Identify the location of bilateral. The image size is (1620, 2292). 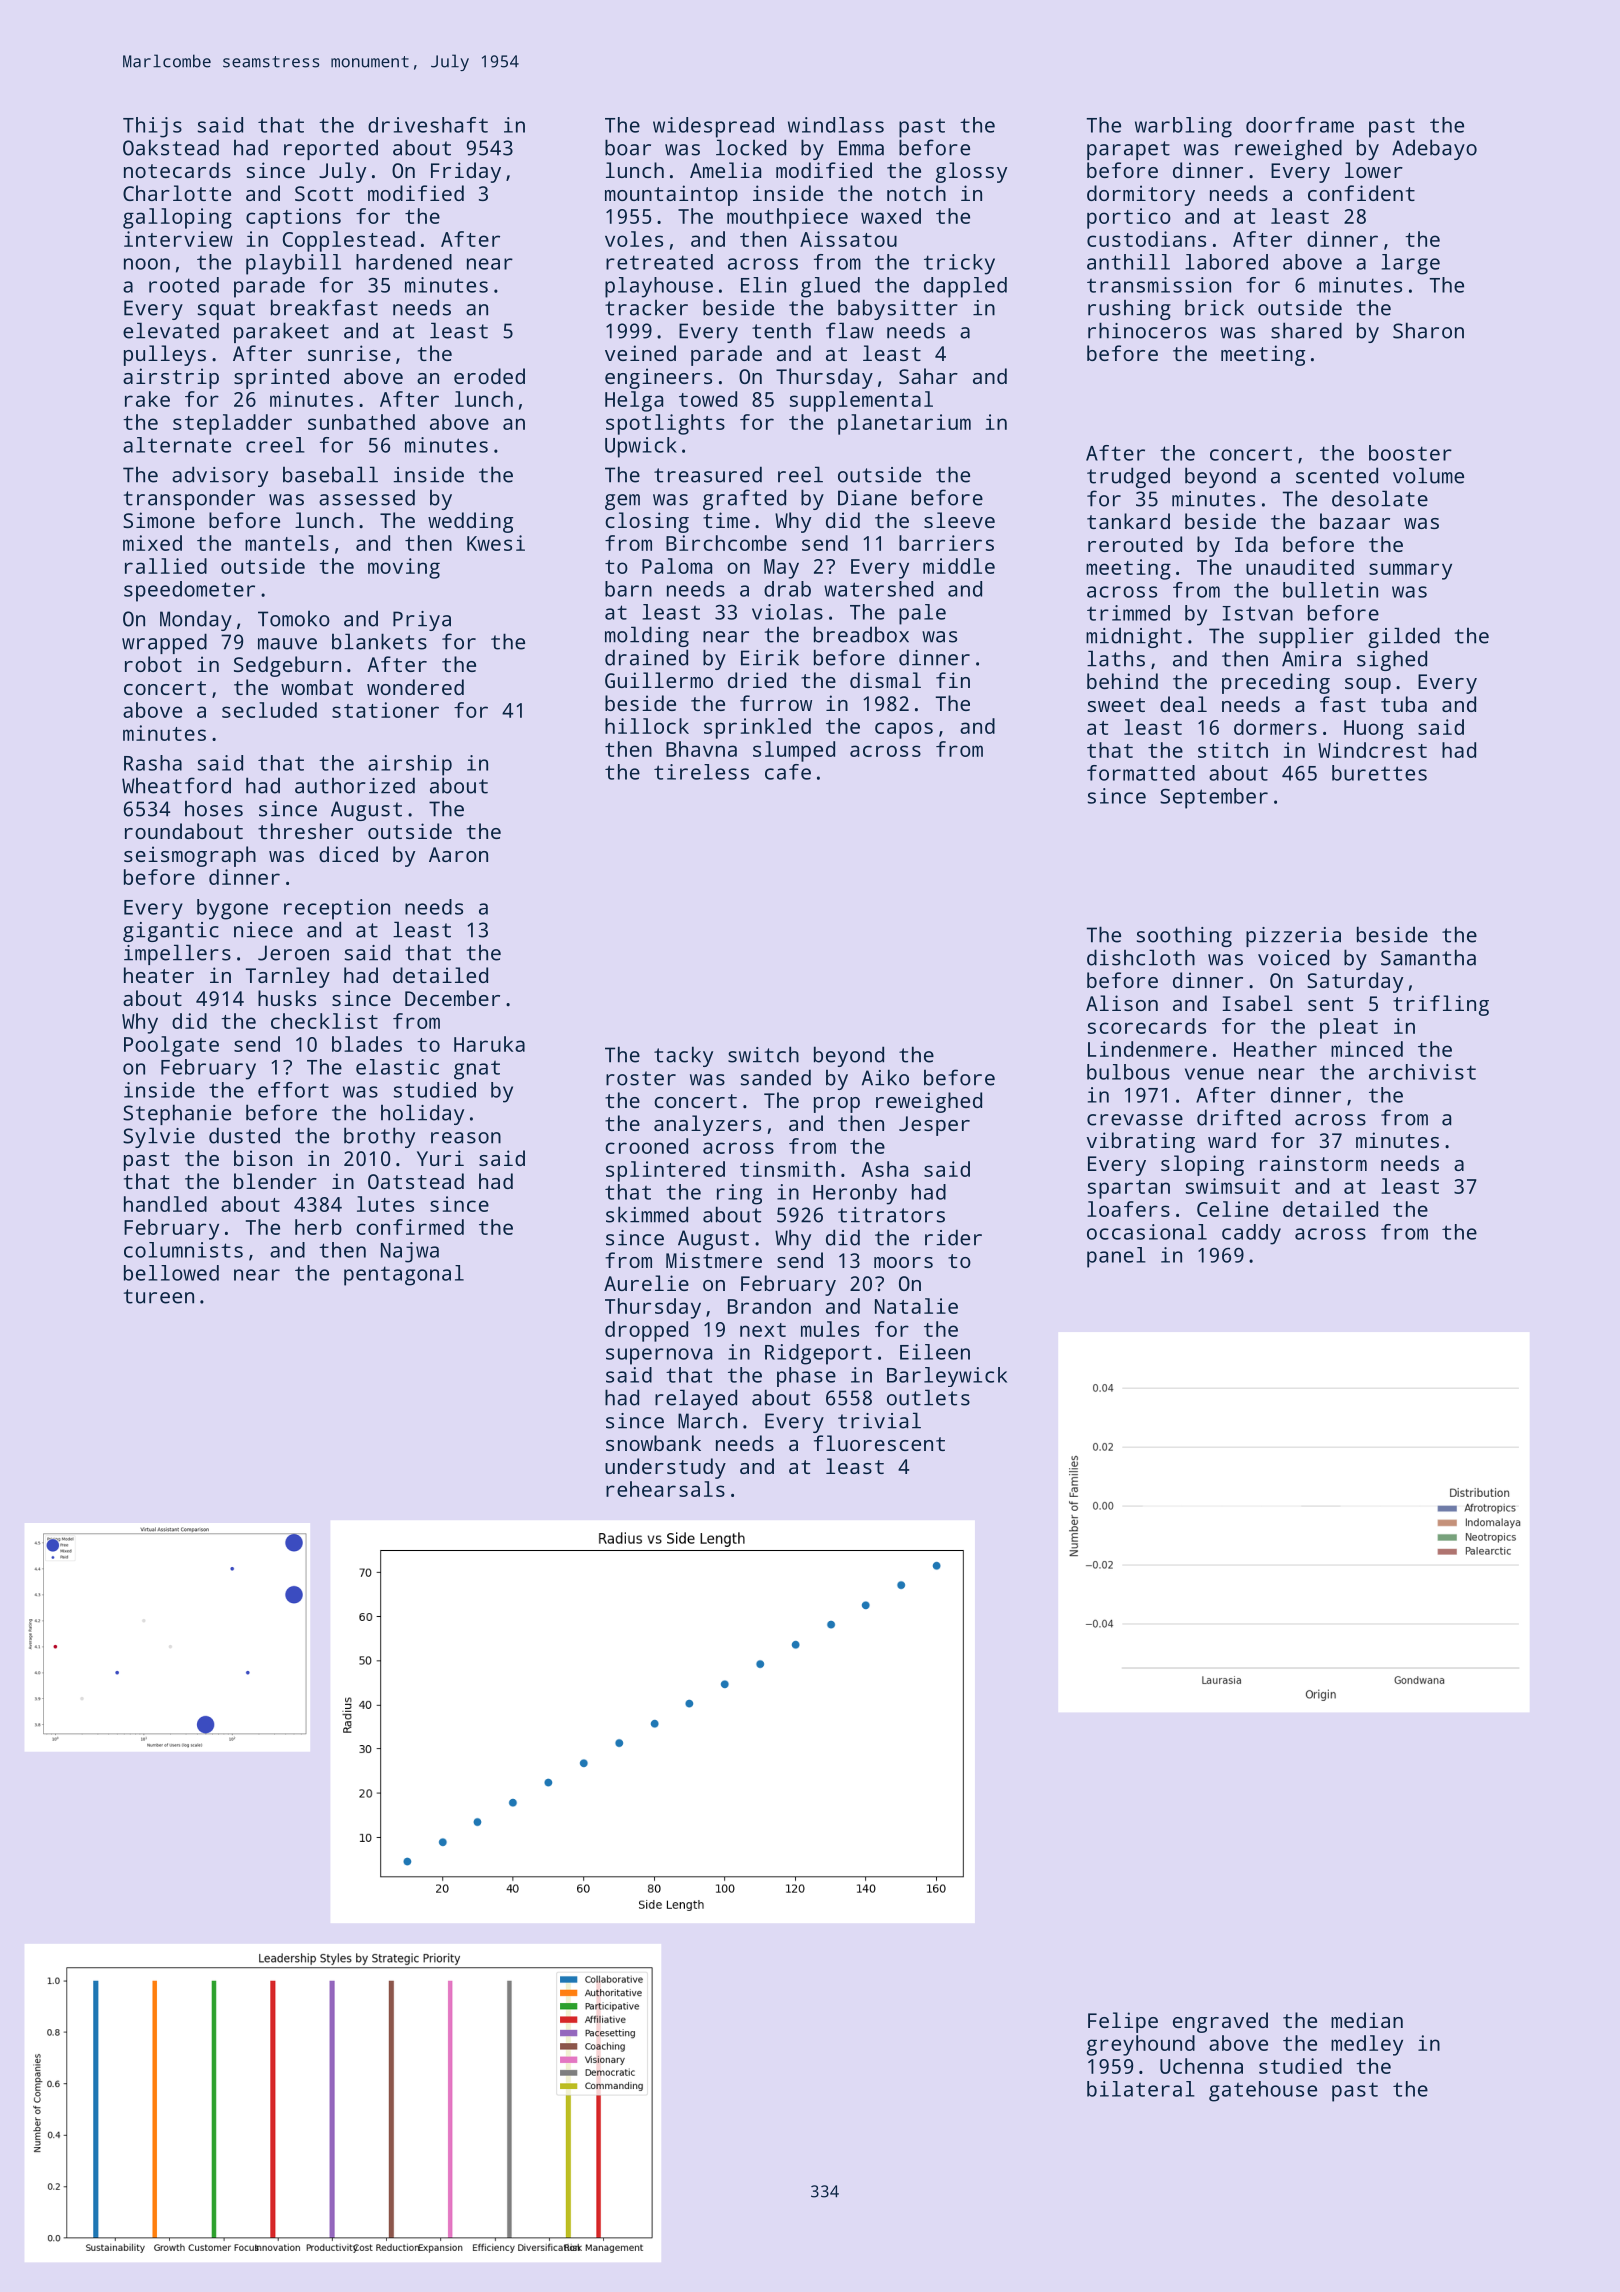
(1141, 2089).
